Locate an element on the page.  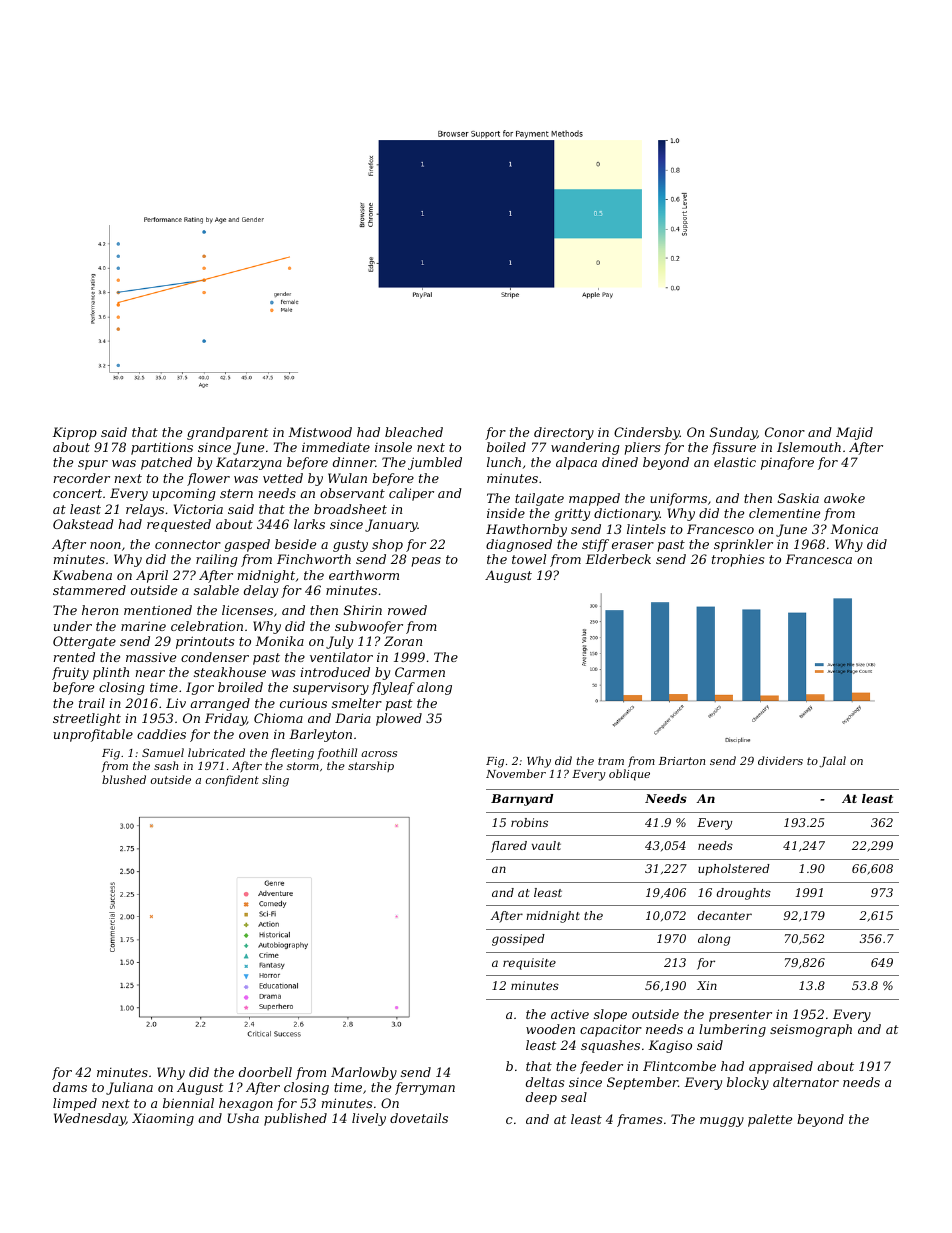
limped is located at coordinates (75, 1104).
